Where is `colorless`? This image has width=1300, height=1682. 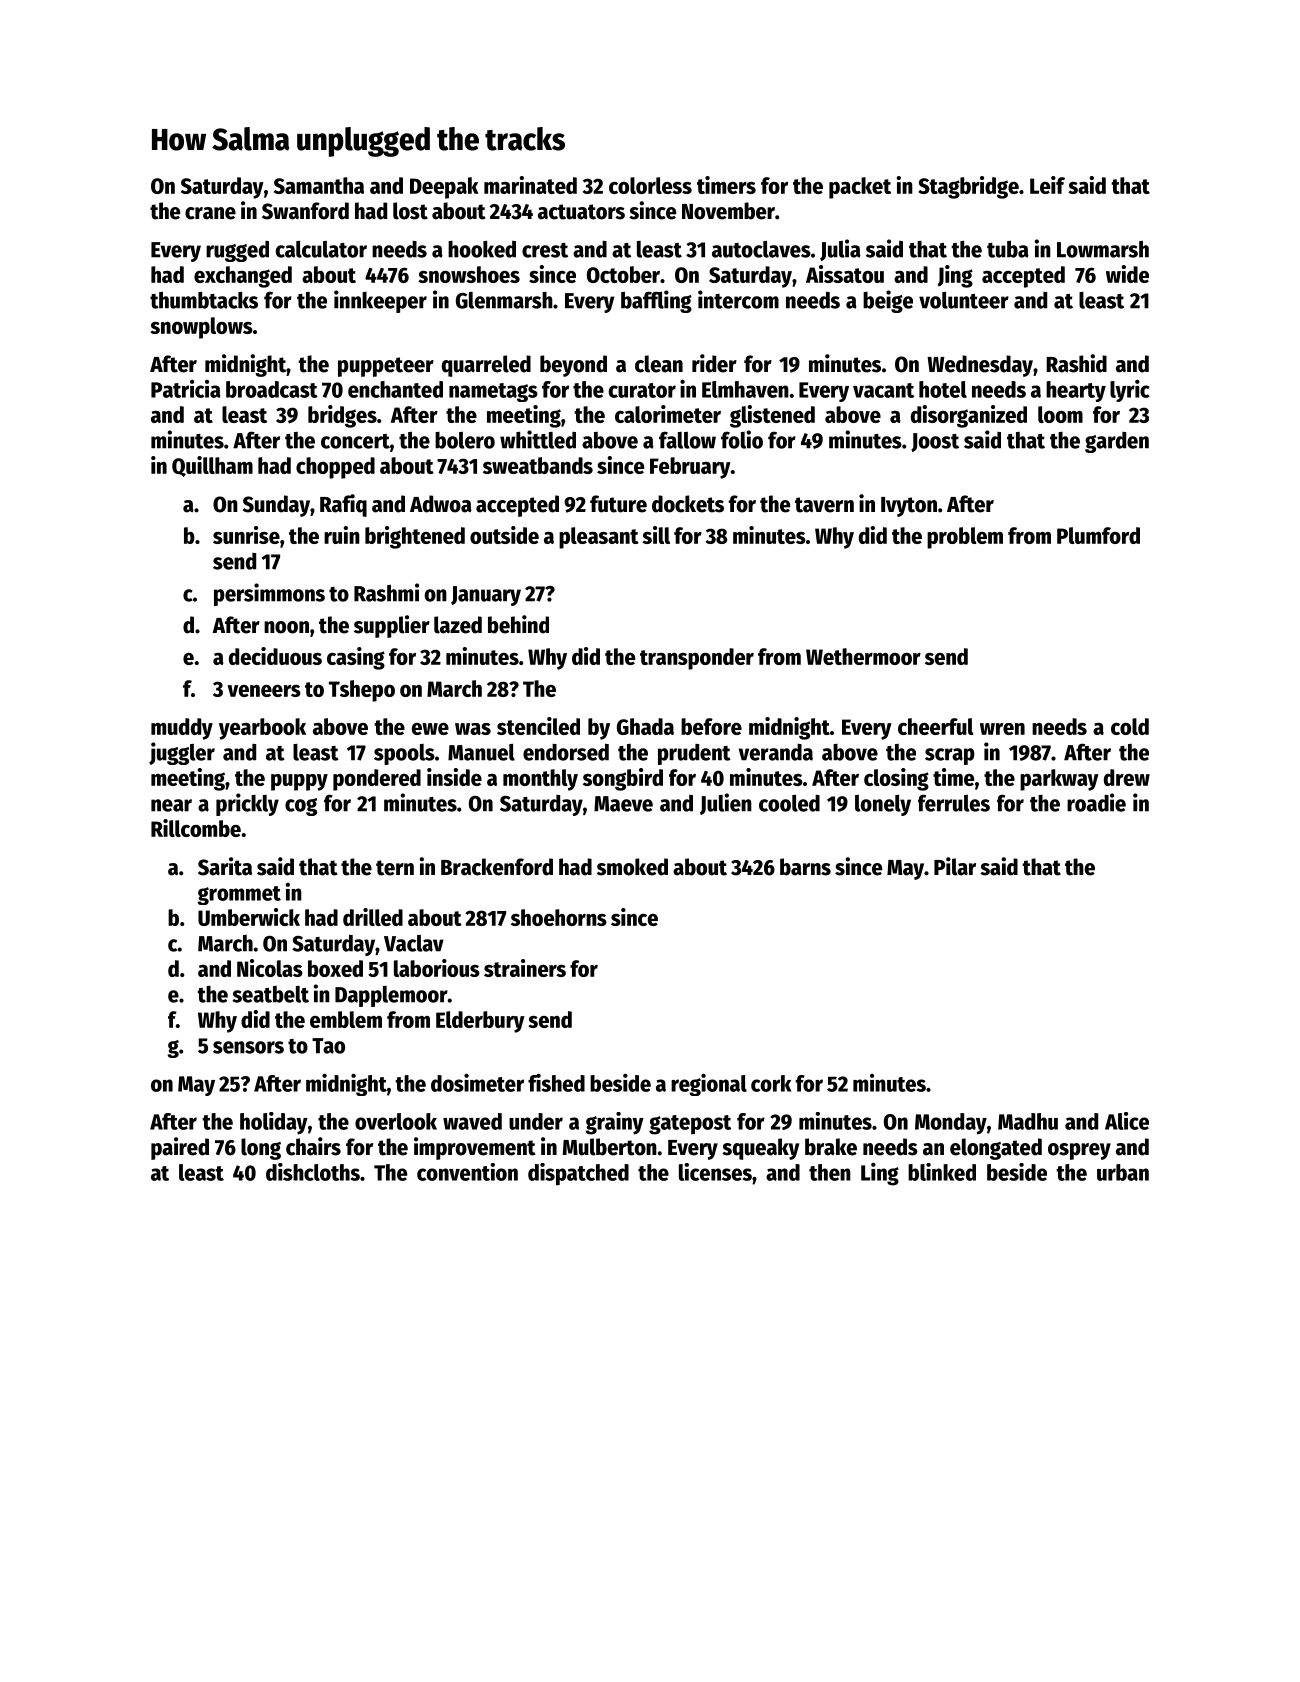 colorless is located at coordinates (650, 185).
